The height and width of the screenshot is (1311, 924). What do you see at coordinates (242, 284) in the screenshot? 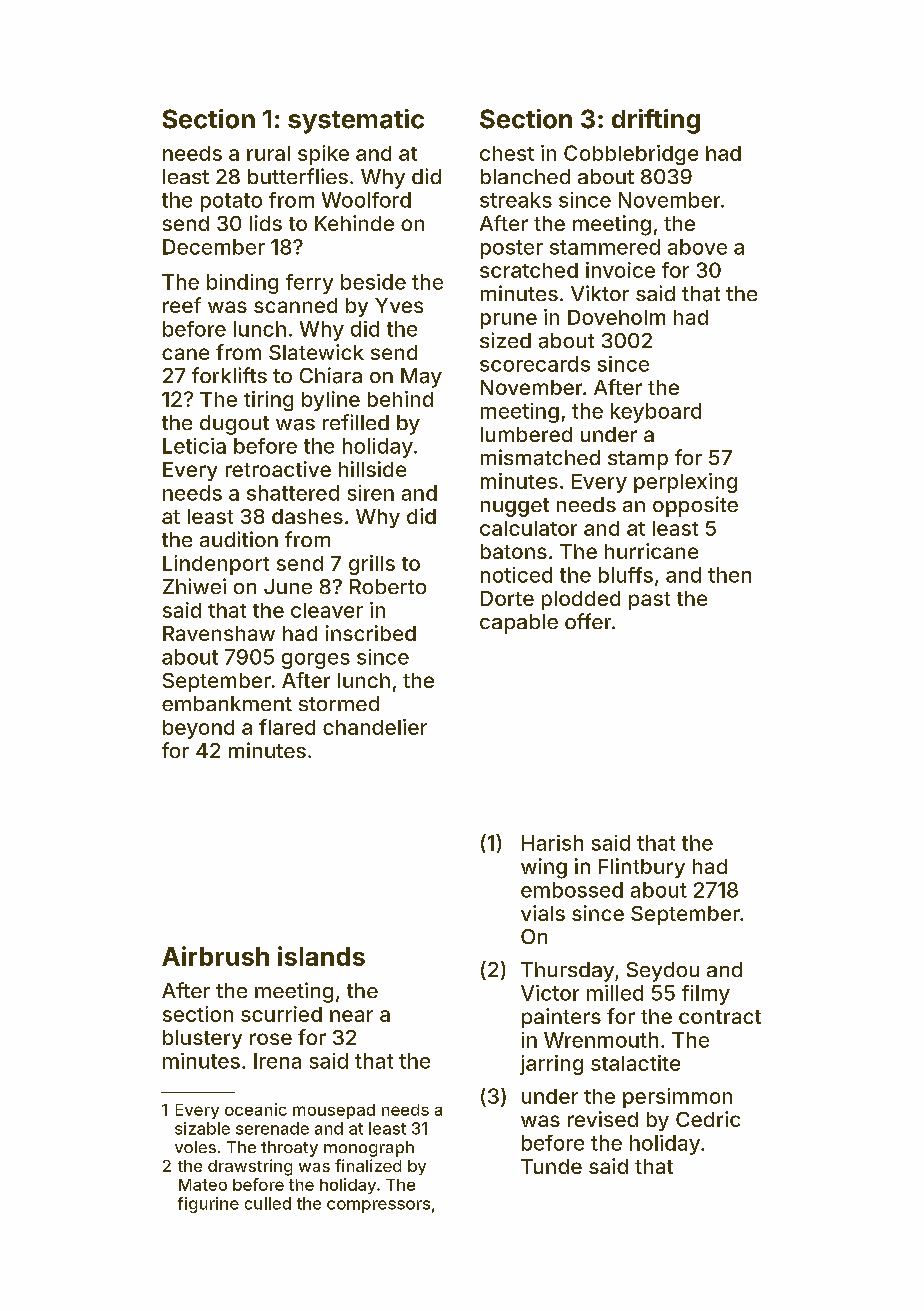
I see `binding` at bounding box center [242, 284].
